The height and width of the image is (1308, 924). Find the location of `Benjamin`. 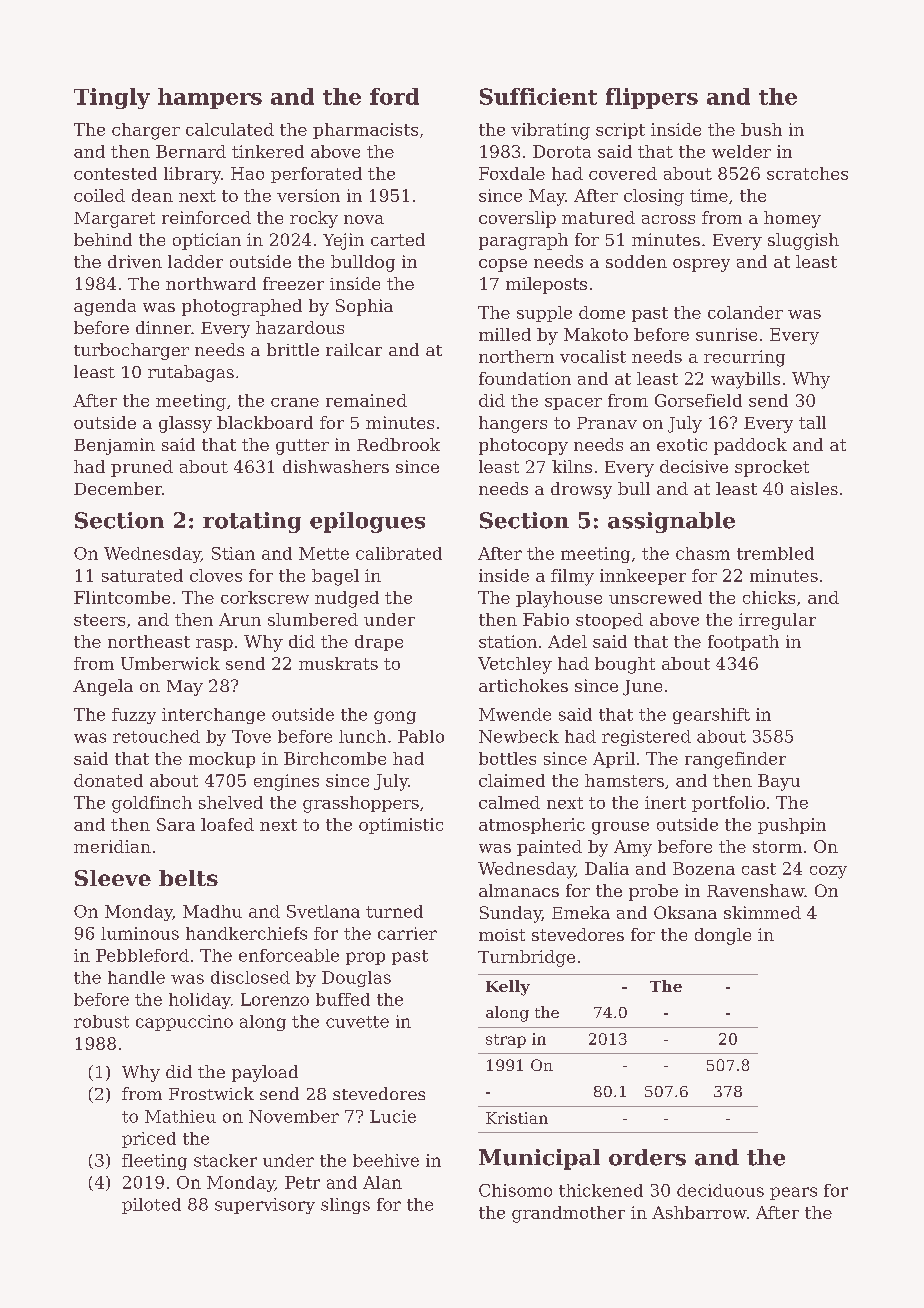

Benjamin is located at coordinates (114, 446).
